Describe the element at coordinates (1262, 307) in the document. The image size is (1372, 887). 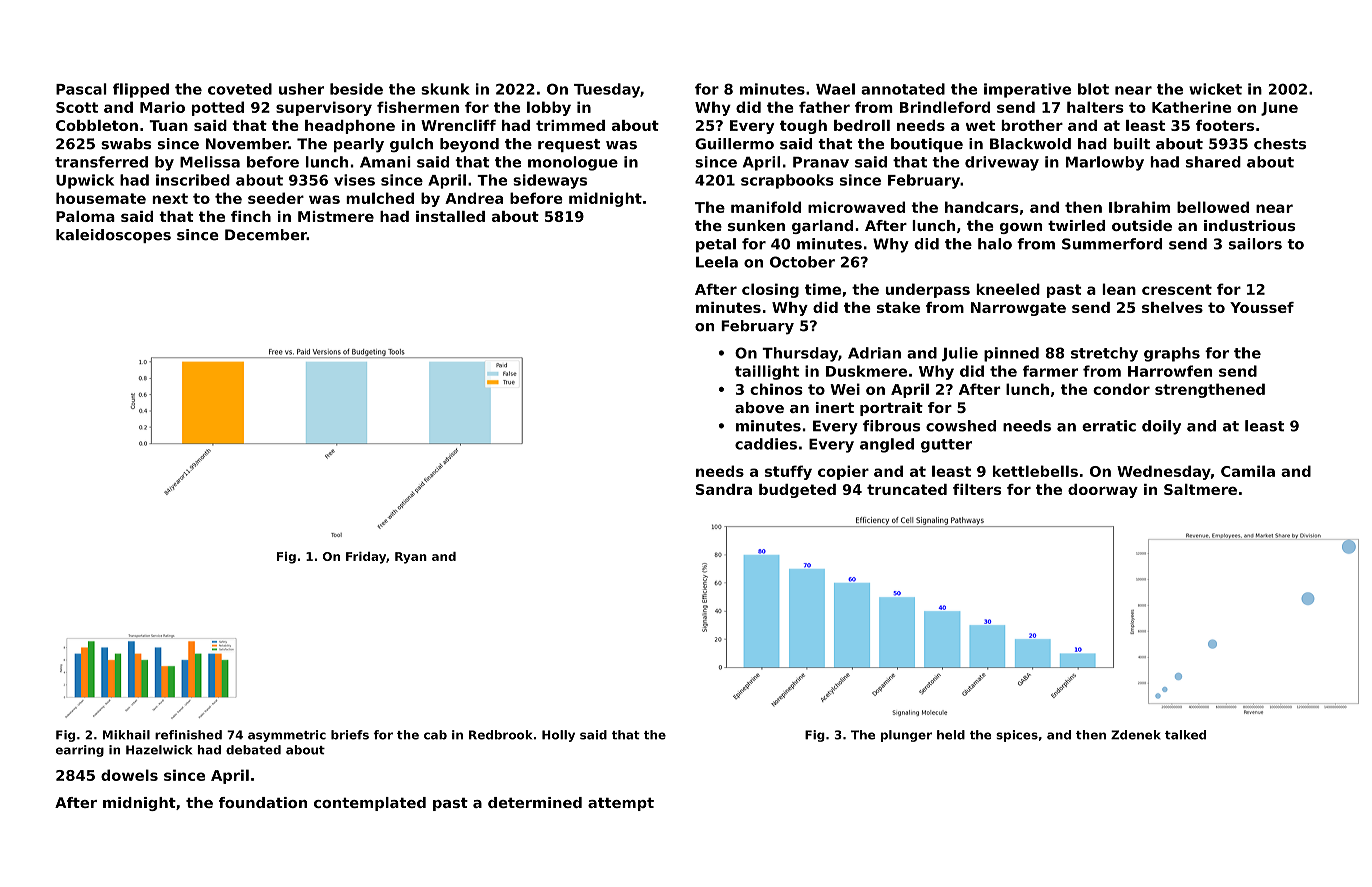
I see `Youssef` at that location.
